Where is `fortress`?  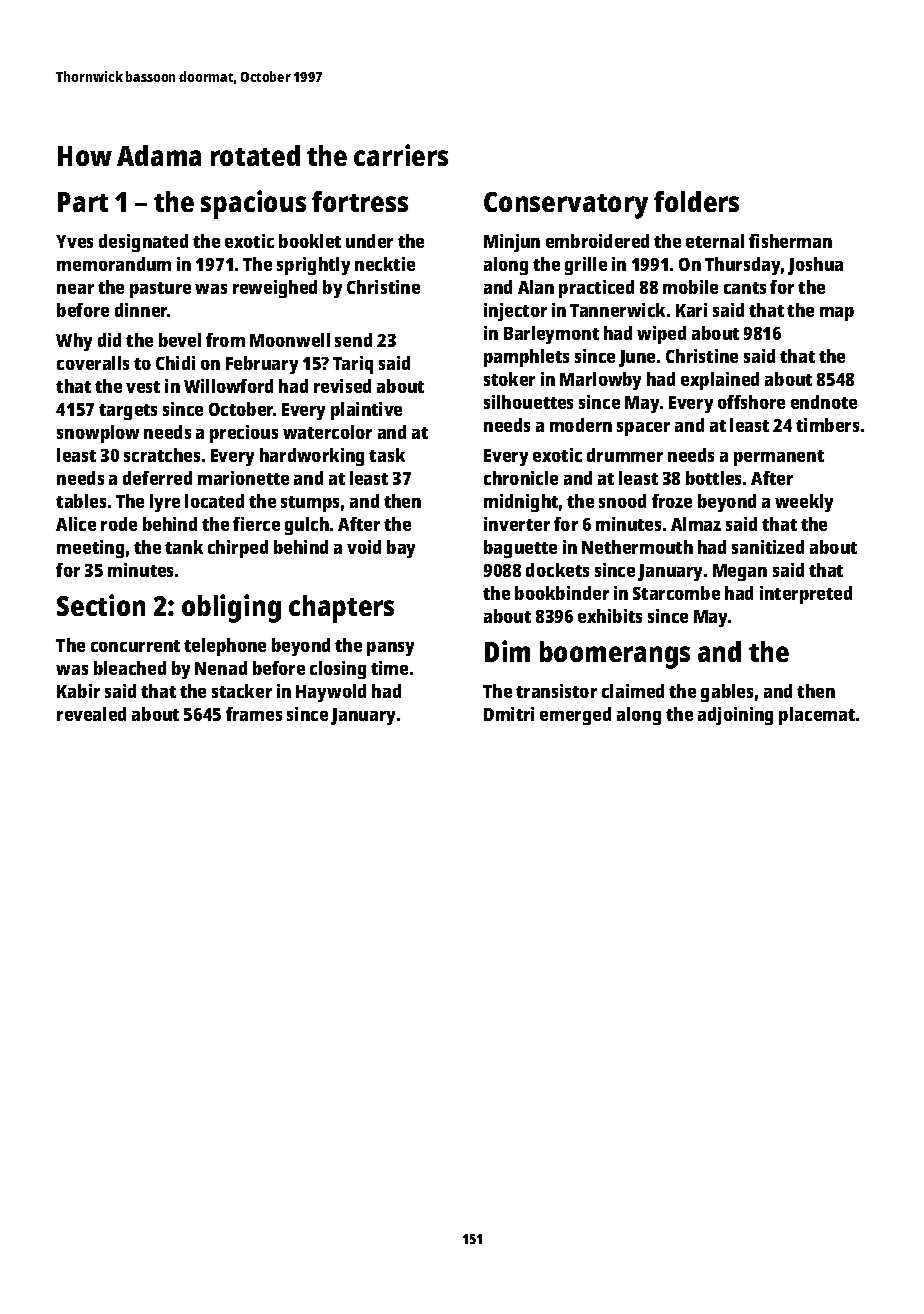
fortress is located at coordinates (360, 201).
